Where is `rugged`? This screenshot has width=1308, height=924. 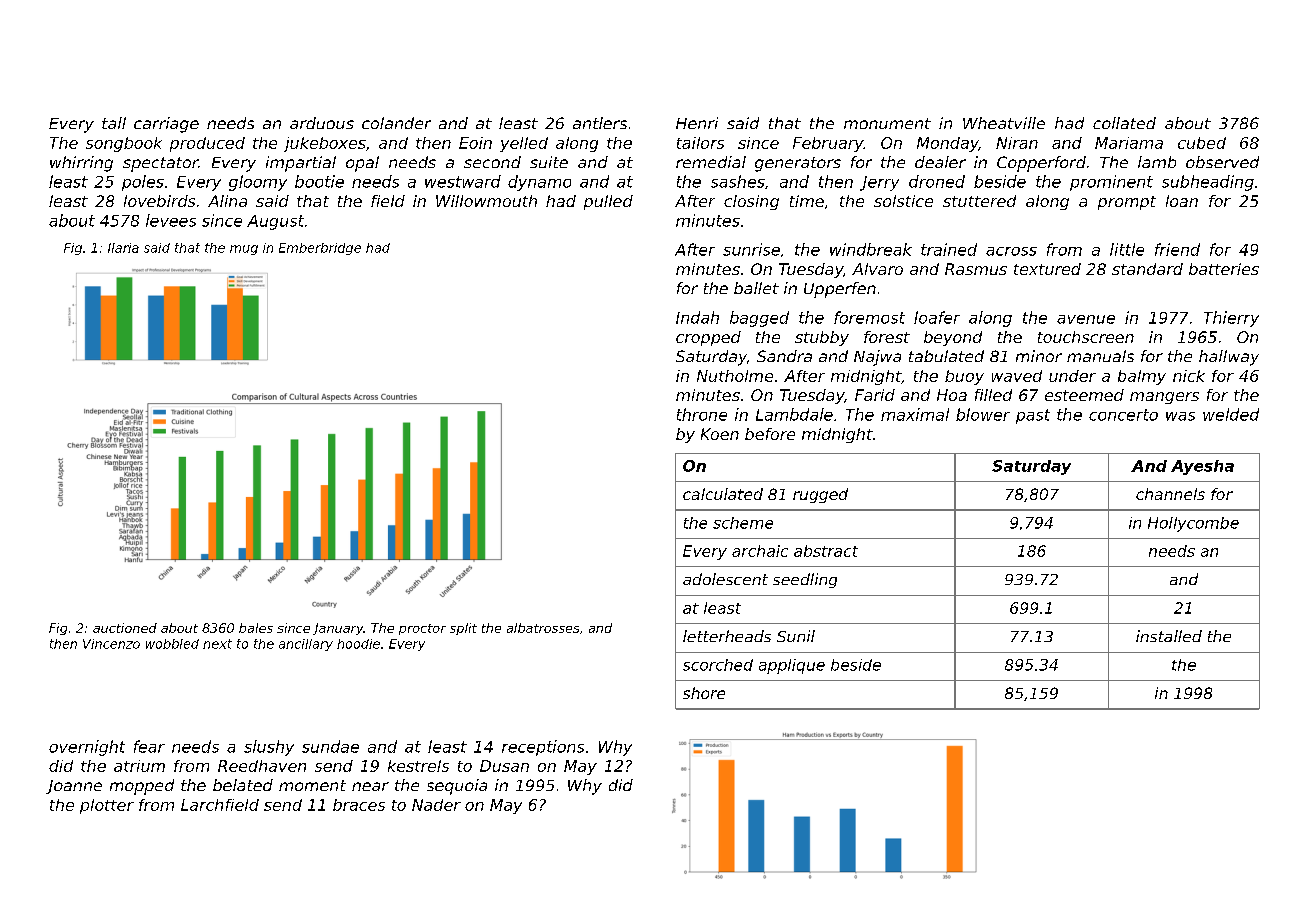
rugged is located at coordinates (820, 495).
